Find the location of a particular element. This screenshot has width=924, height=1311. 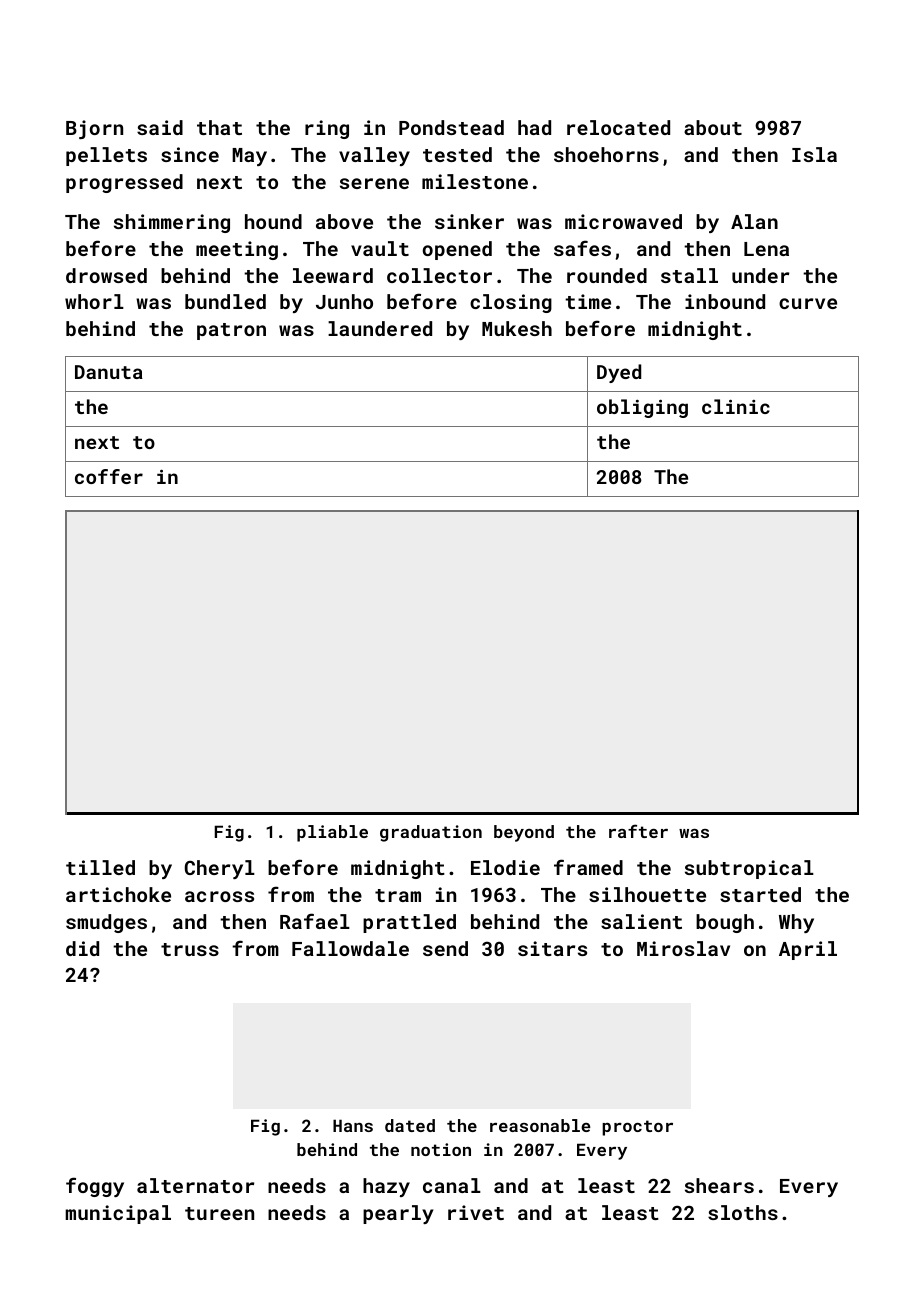

collector is located at coordinates (439, 275).
